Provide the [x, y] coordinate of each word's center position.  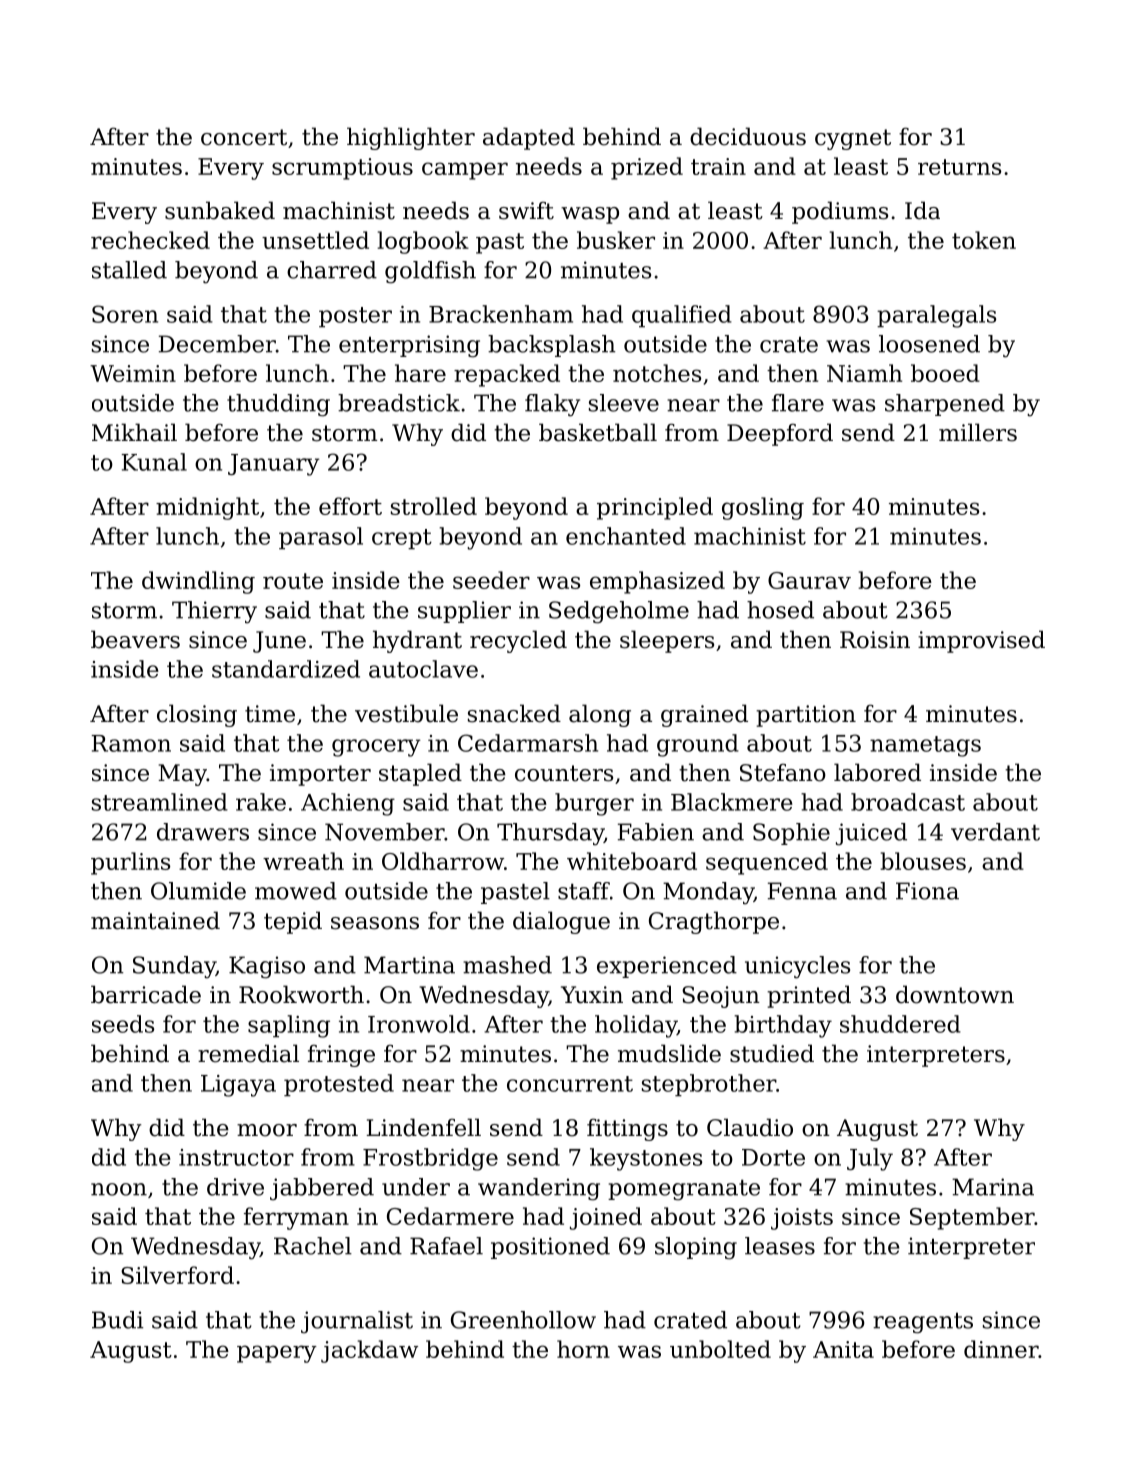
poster [355, 317]
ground [698, 745]
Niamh [864, 373]
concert [244, 137]
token [984, 240]
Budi [117, 1320]
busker [616, 240]
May [182, 775]
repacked [507, 375]
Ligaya [238, 1086]
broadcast [908, 802]
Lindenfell [423, 1127]
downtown [955, 994]
